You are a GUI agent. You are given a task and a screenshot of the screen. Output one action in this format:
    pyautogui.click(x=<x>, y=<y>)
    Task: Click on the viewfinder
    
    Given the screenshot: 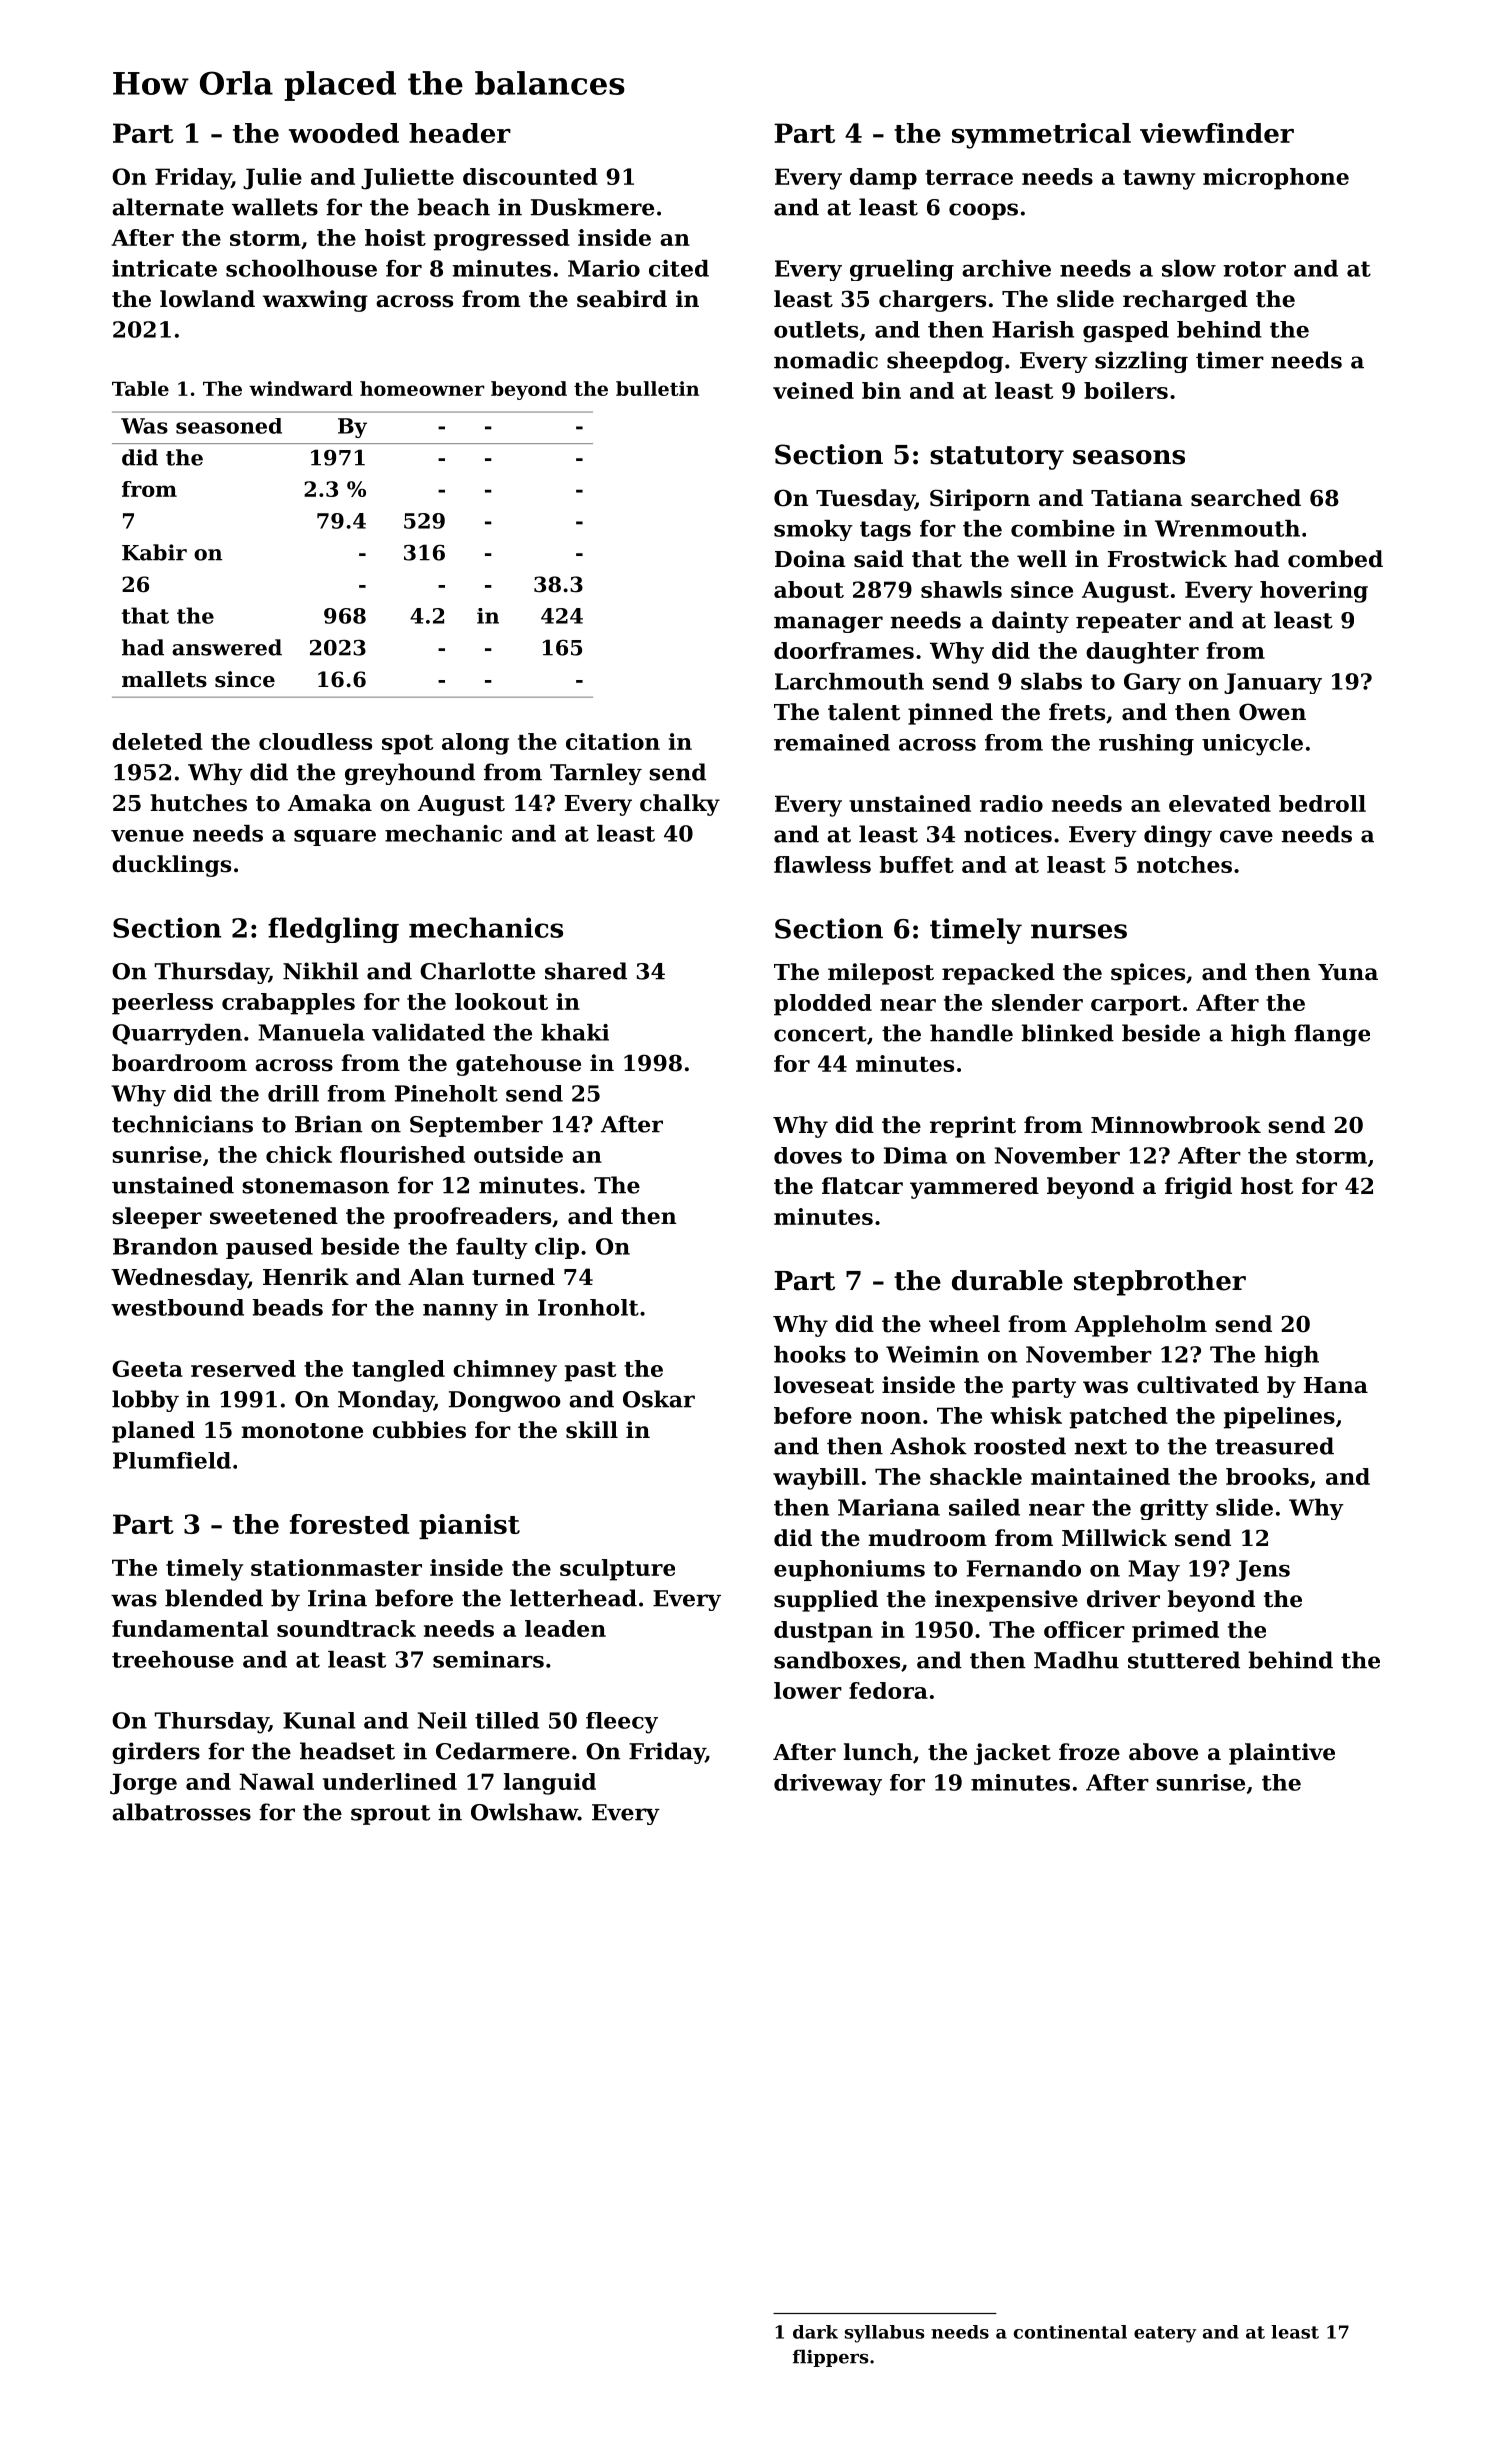 What is the action you would take?
    pyautogui.click(x=1217, y=133)
